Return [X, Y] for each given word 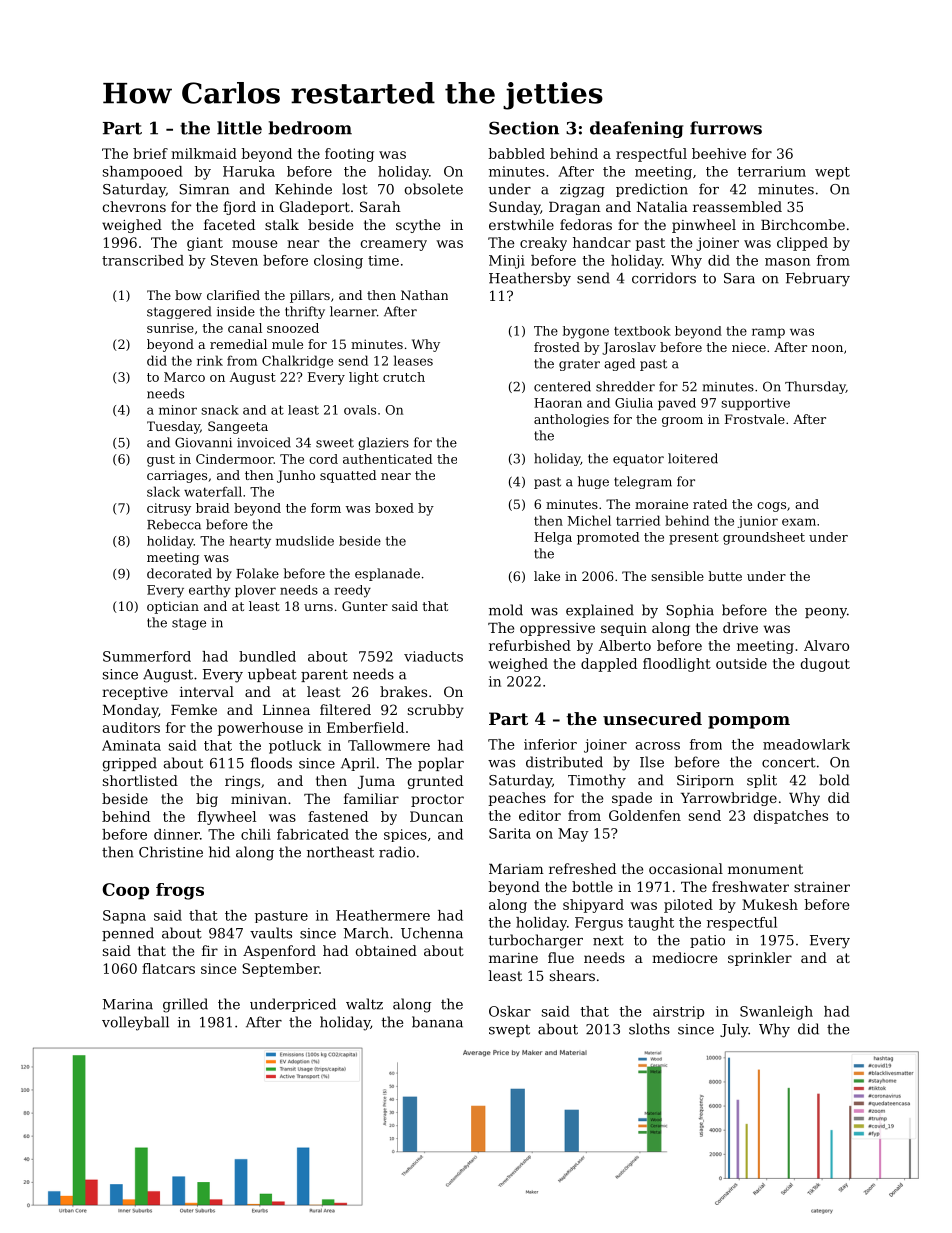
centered [562, 386]
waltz [364, 1004]
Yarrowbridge [729, 799]
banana [437, 1022]
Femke [194, 709]
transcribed [143, 260]
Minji [507, 262]
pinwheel [704, 226]
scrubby [436, 711]
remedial [238, 344]
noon [827, 348]
